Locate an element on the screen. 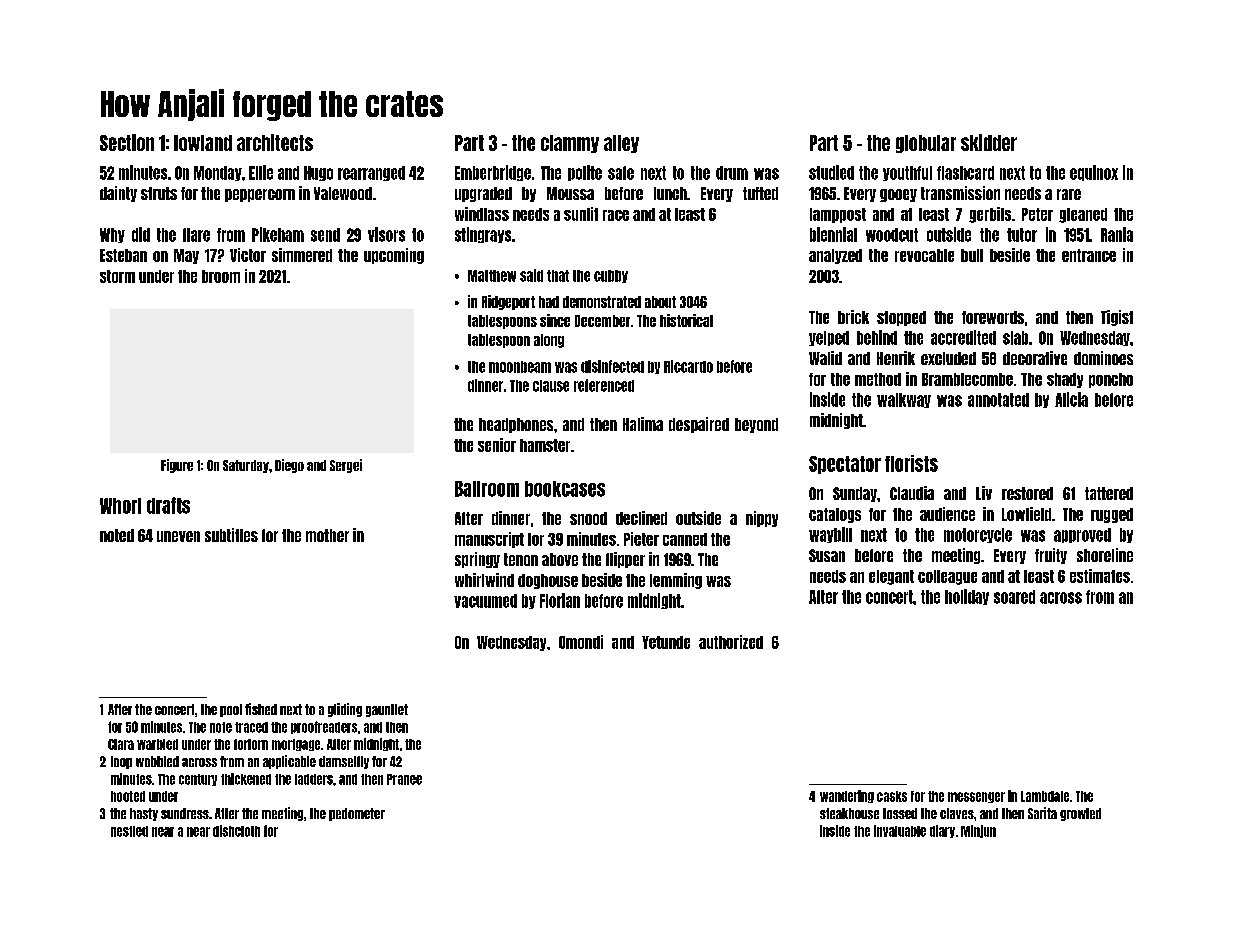 The width and height of the screenshot is (1233, 952). Alicia is located at coordinates (1071, 399).
